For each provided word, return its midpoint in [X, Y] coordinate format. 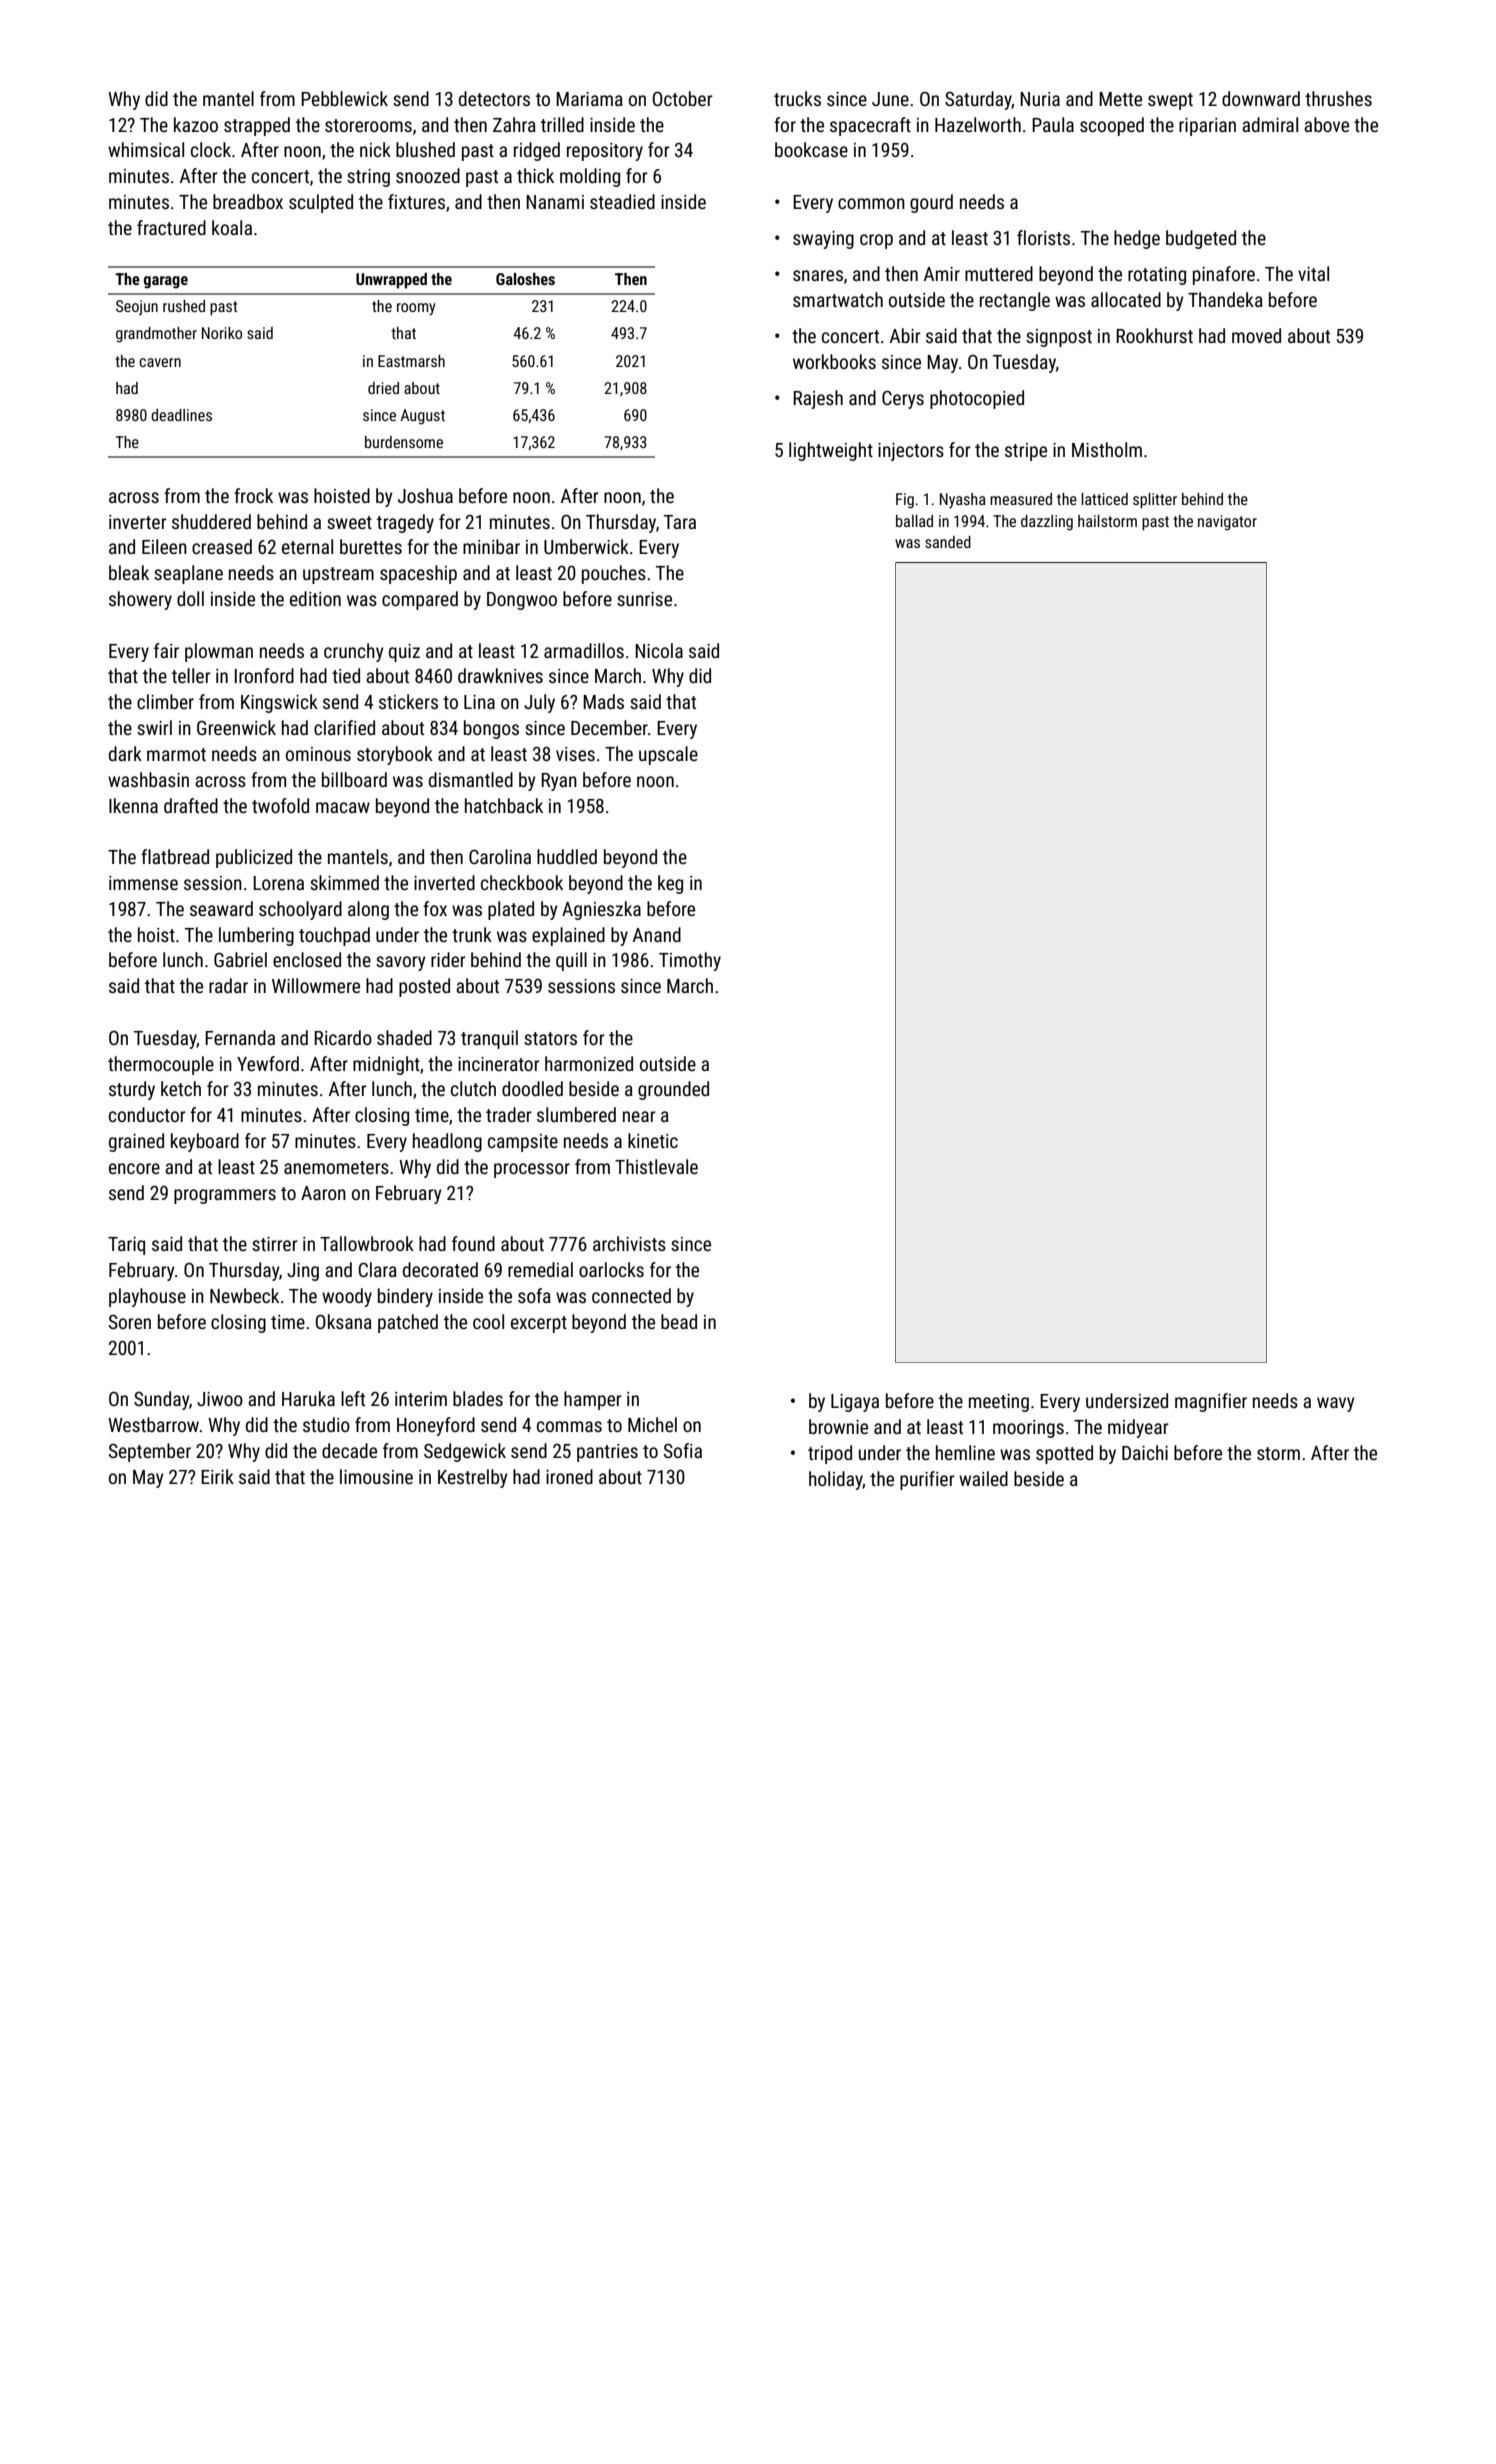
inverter [138, 522]
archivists [629, 1243]
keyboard [205, 1142]
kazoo [196, 124]
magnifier [1211, 1402]
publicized [254, 858]
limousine [376, 1476]
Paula [1053, 124]
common [871, 203]
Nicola [659, 650]
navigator [1227, 523]
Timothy [690, 961]
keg [670, 884]
